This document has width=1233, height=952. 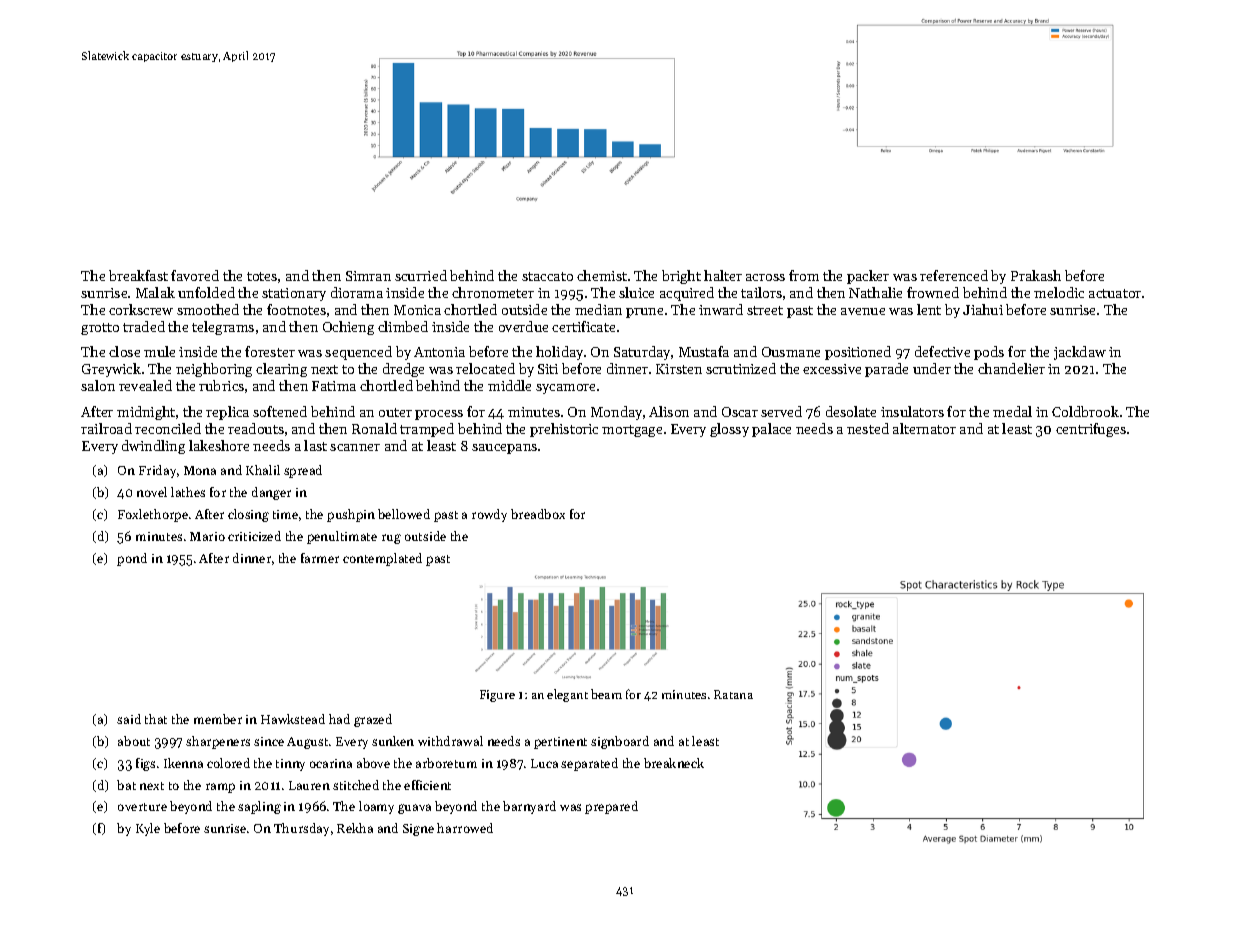 What do you see at coordinates (368, 276) in the document?
I see `Simran` at bounding box center [368, 276].
